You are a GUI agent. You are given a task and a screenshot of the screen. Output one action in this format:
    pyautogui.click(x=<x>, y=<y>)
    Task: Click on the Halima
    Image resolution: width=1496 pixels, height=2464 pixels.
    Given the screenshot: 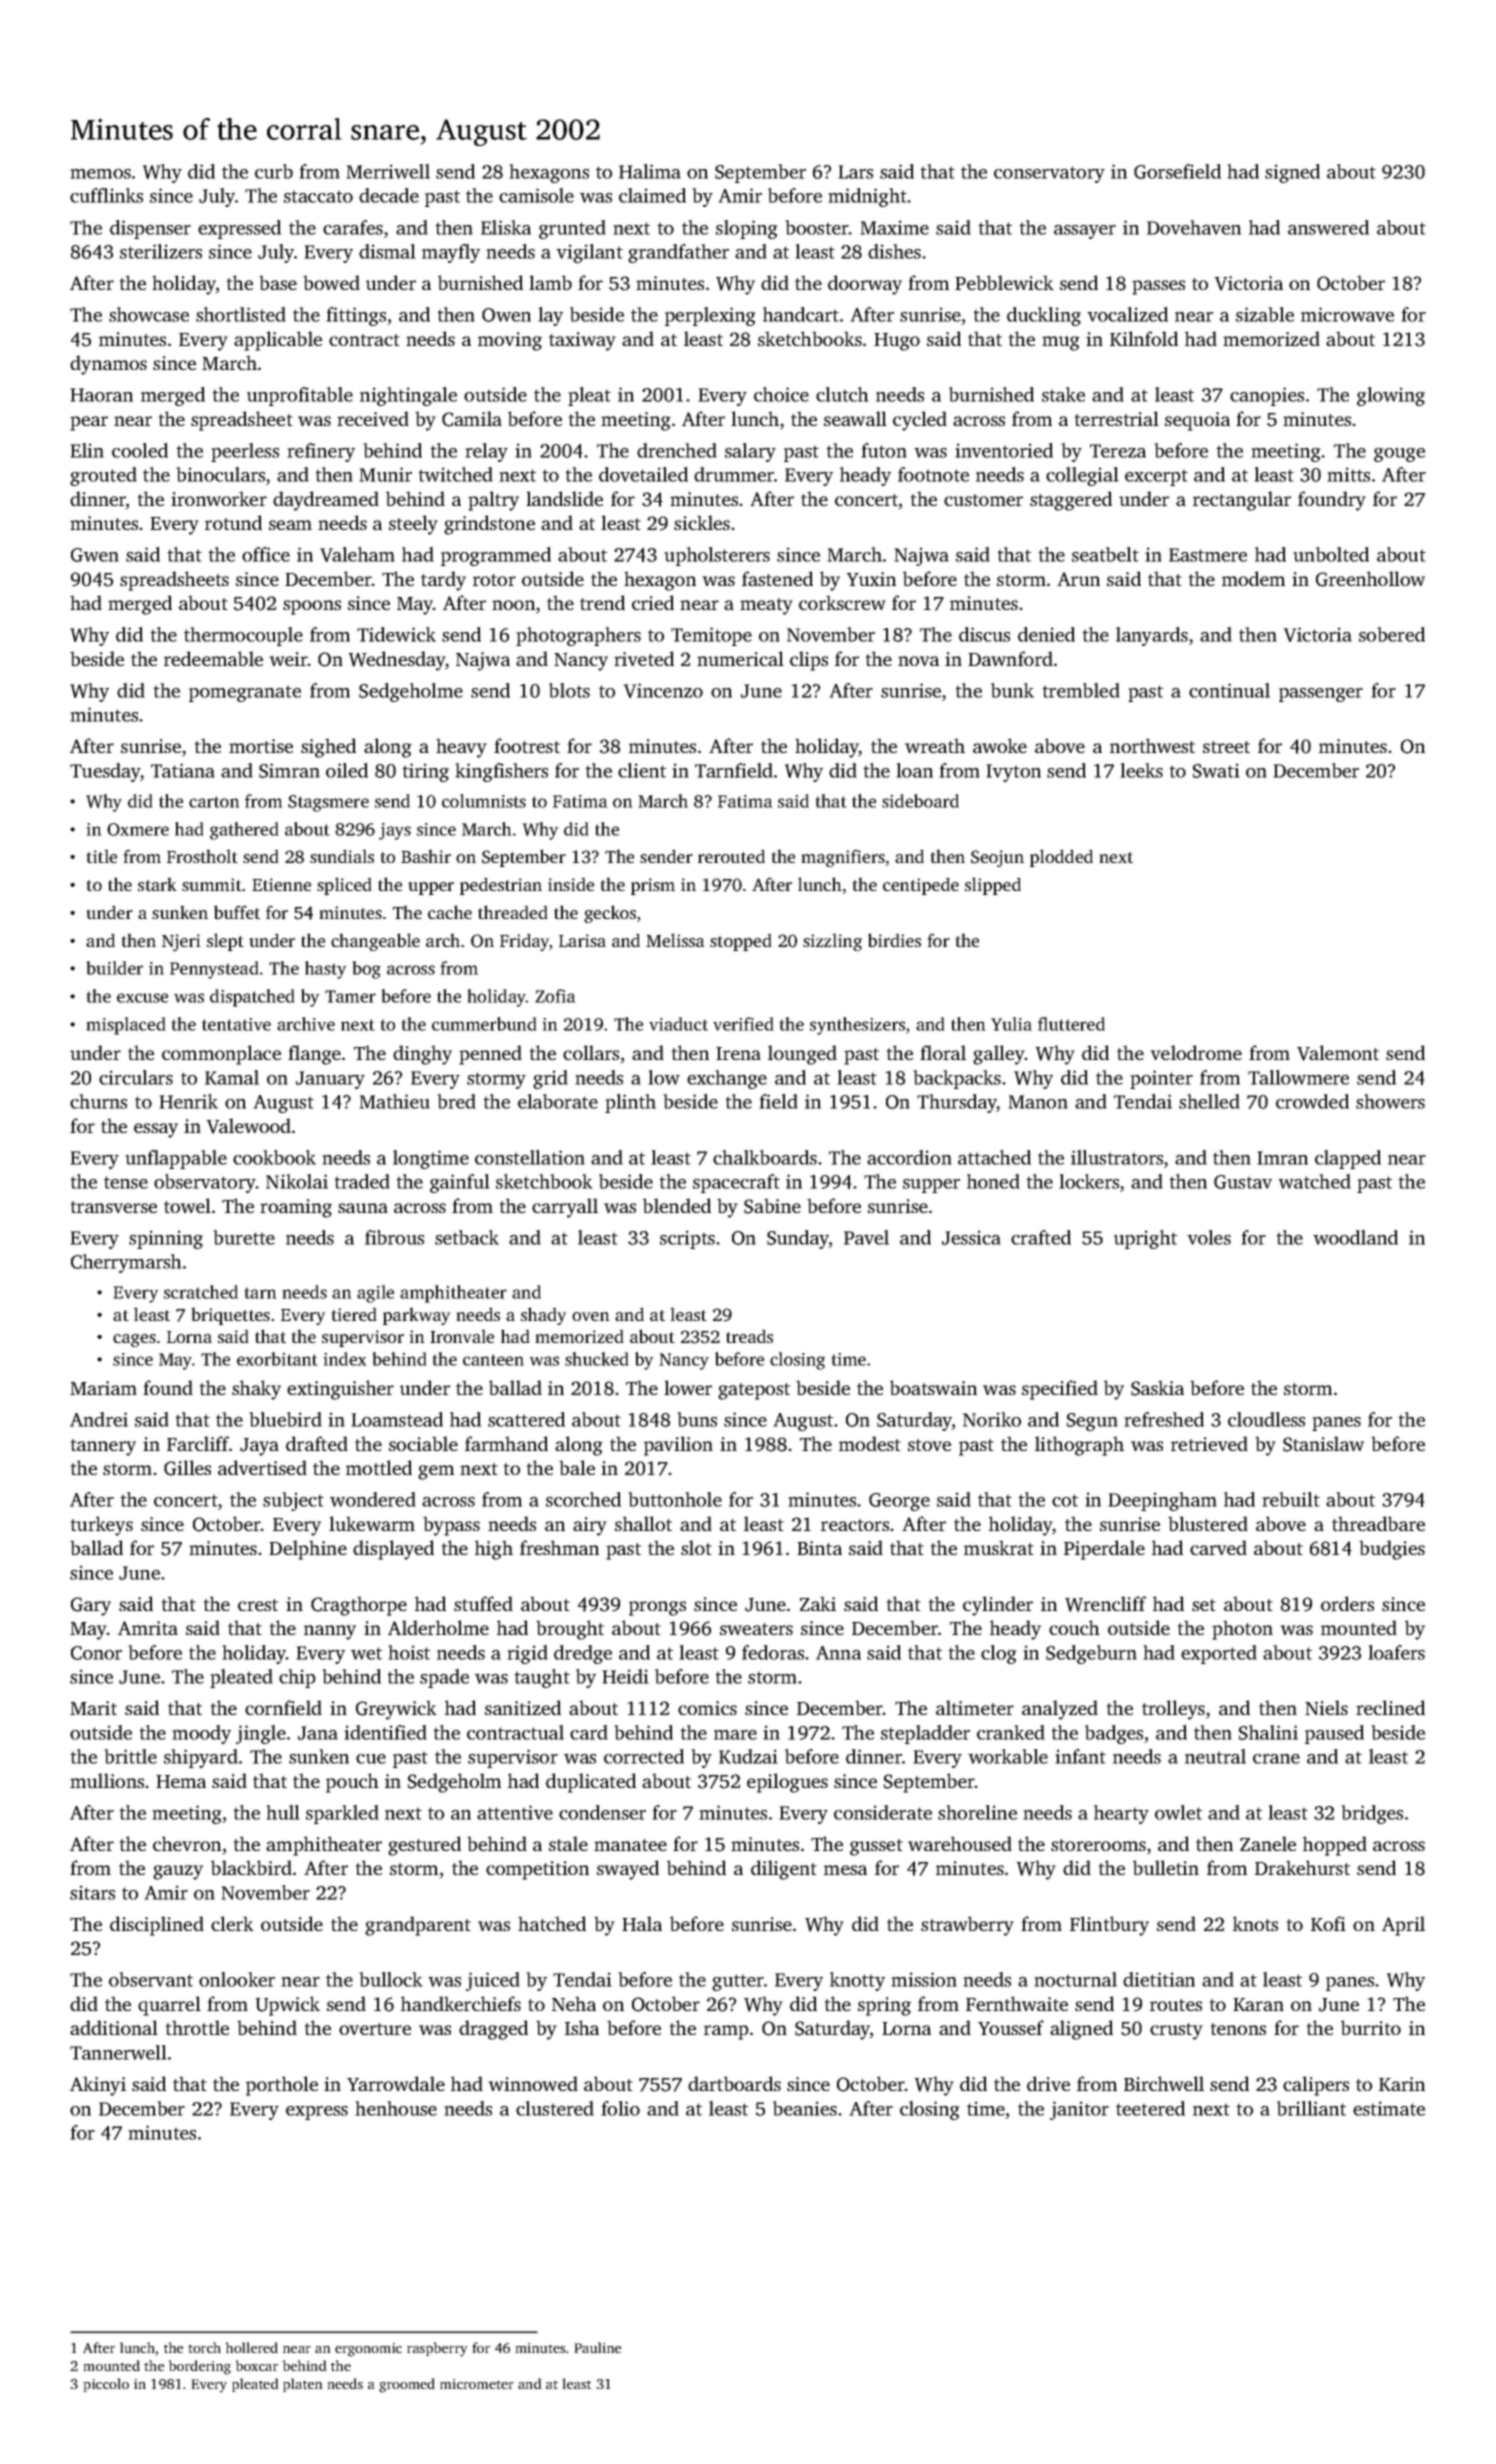 What is the action you would take?
    pyautogui.click(x=650, y=171)
